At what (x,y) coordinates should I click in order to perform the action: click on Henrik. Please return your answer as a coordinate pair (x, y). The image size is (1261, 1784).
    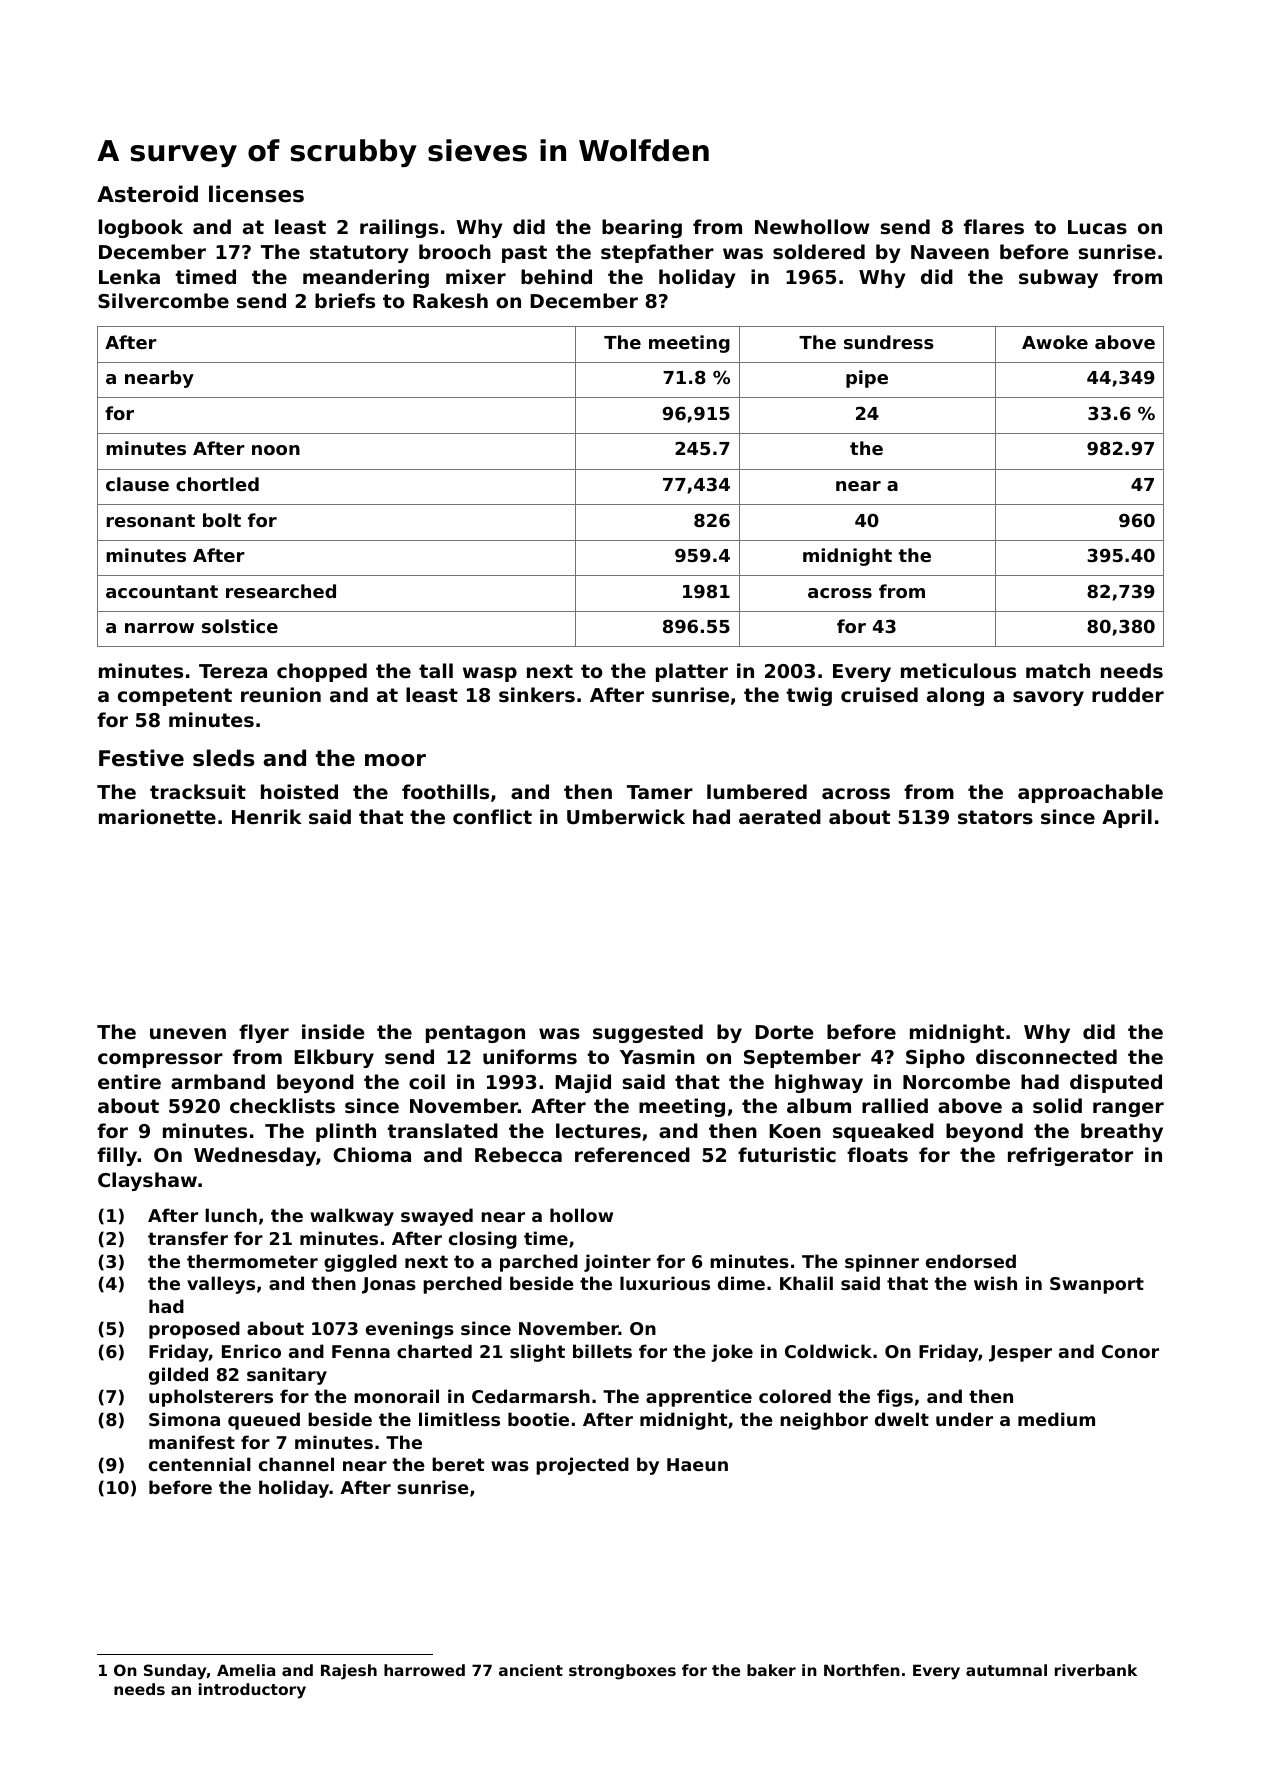
    Looking at the image, I should click on (267, 816).
